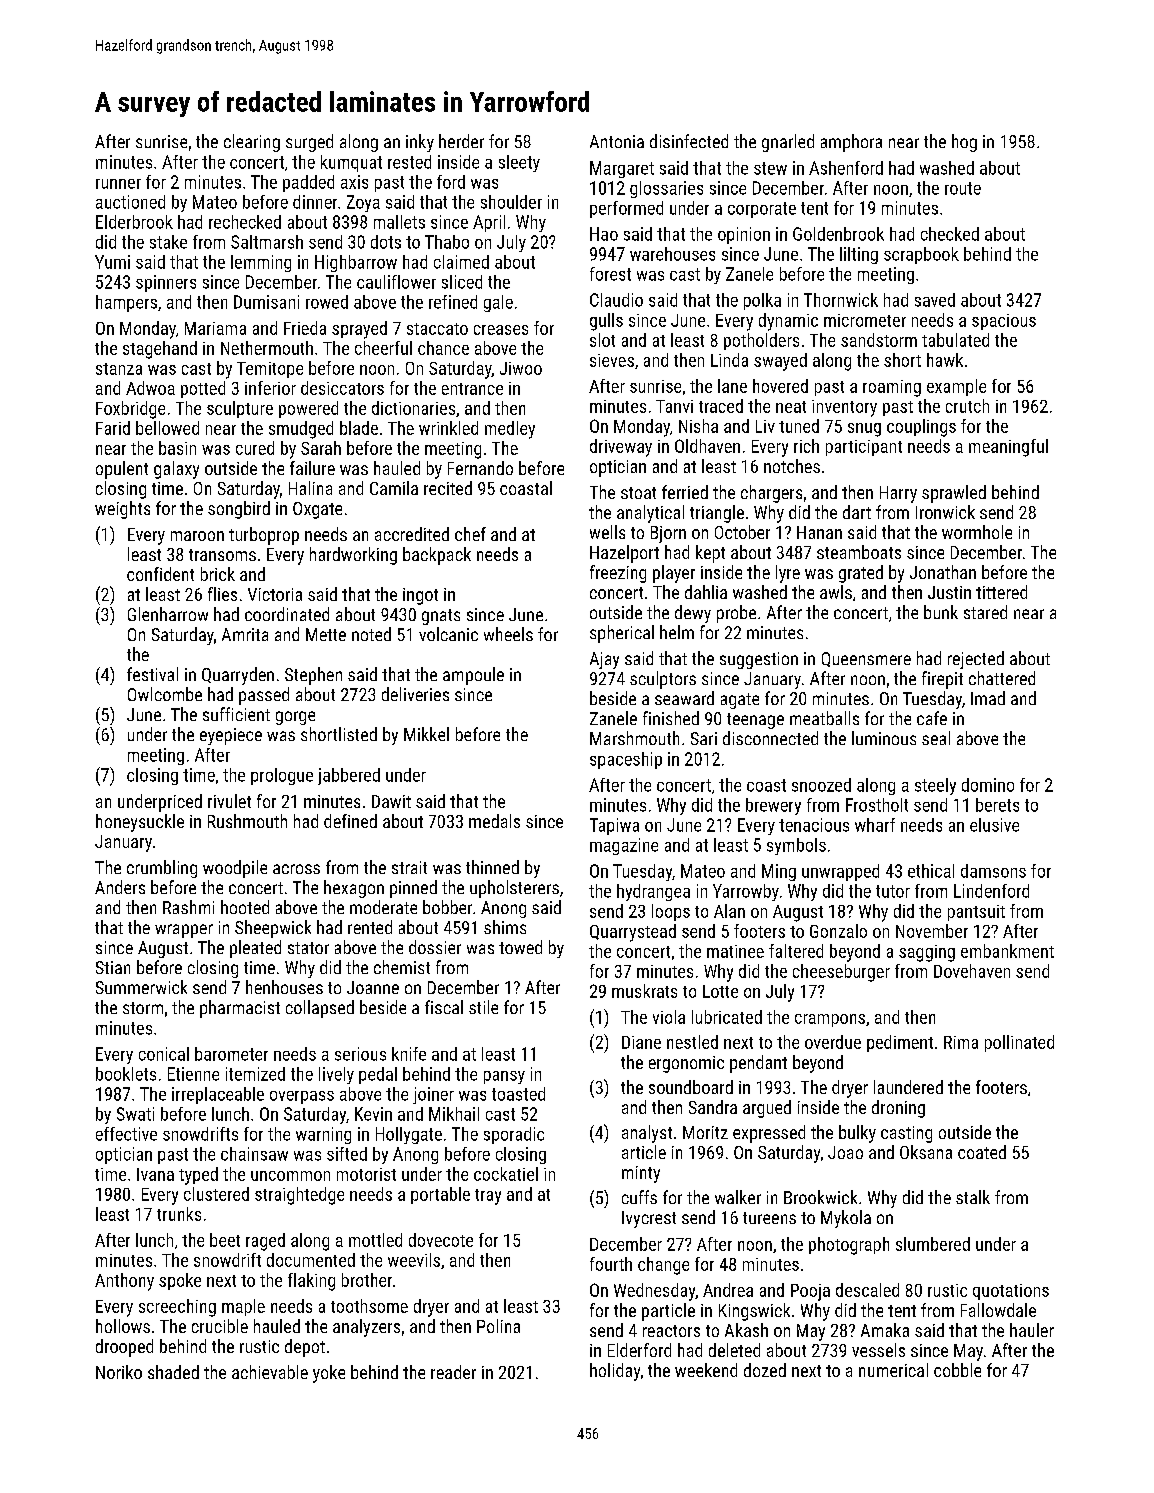 Image resolution: width=1154 pixels, height=1493 pixels. What do you see at coordinates (299, 1196) in the screenshot?
I see `straightedge` at bounding box center [299, 1196].
